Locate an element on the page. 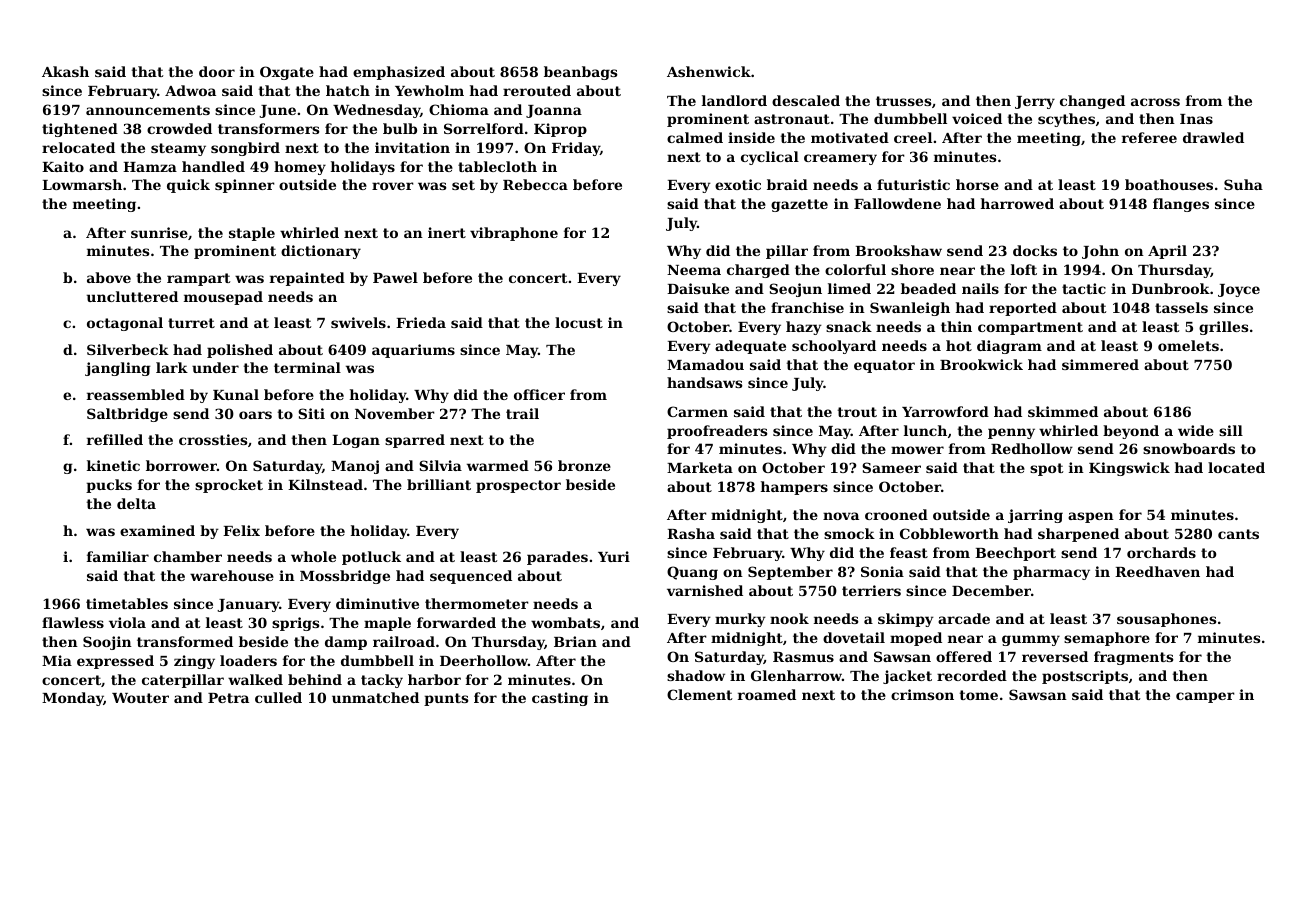 The height and width of the image is (924, 1308). creamery is located at coordinates (840, 159).
